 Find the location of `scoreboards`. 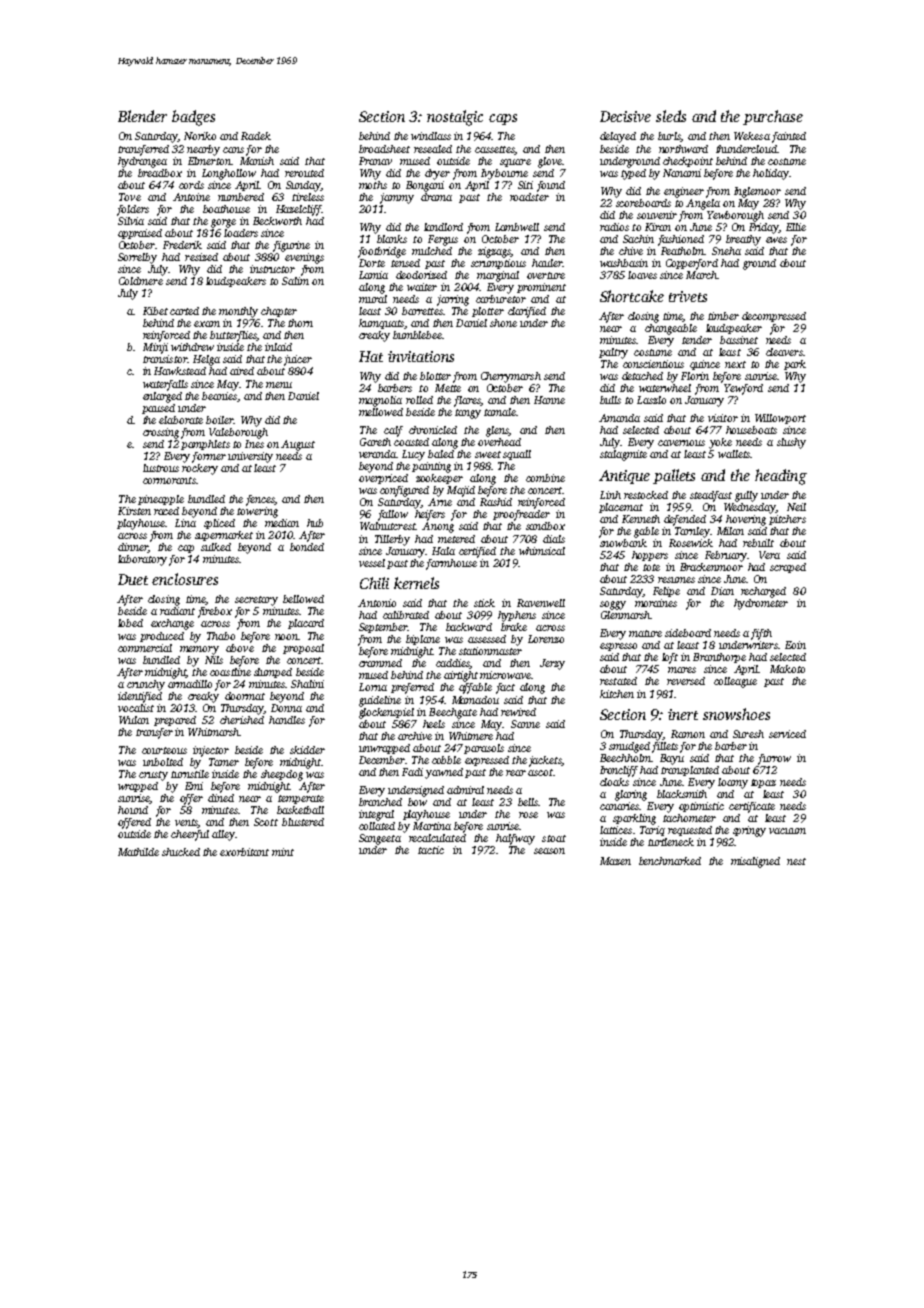

scoreboards is located at coordinates (643, 203).
